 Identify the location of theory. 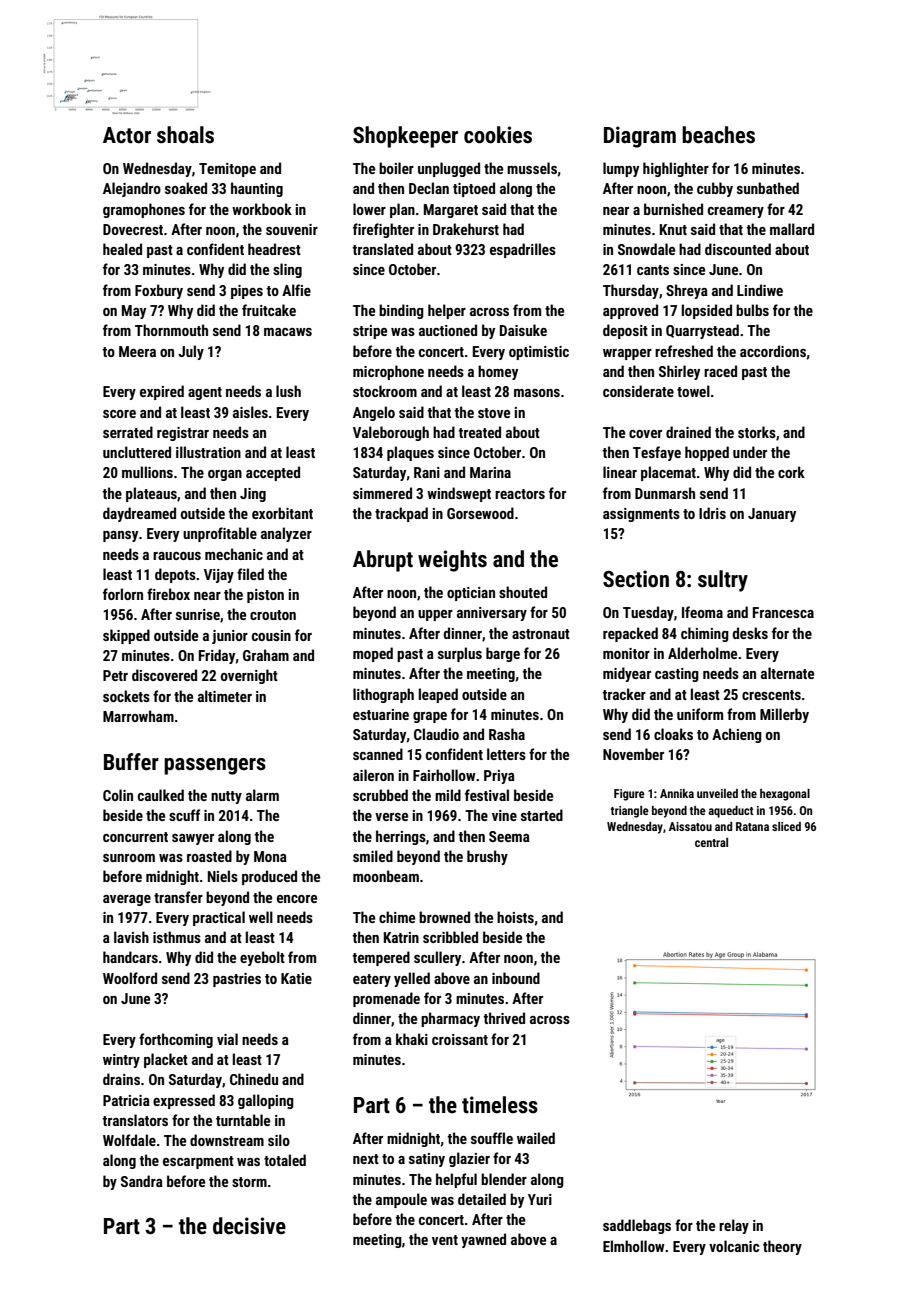
(782, 1247).
